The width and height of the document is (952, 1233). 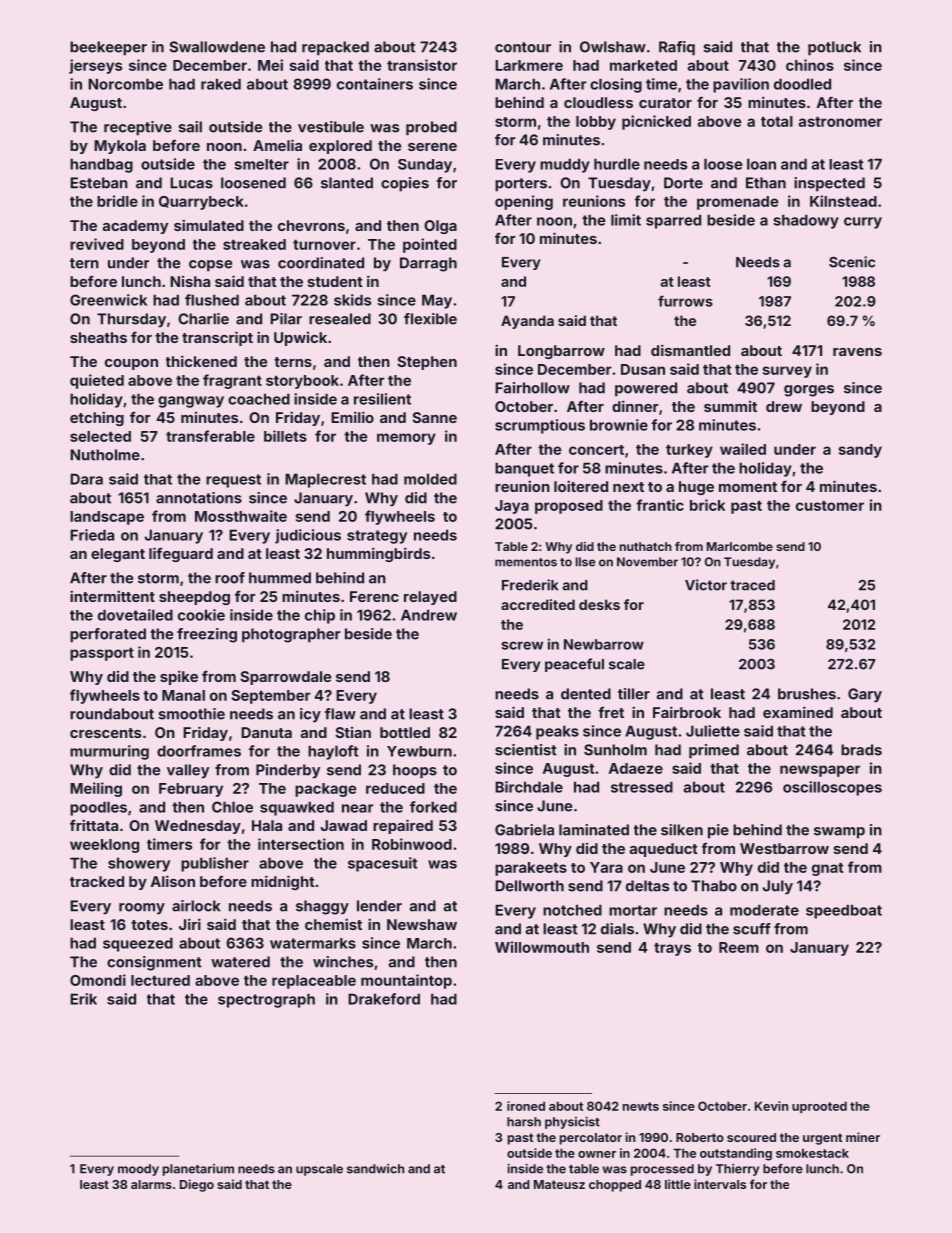 I want to click on survey, so click(x=787, y=372).
